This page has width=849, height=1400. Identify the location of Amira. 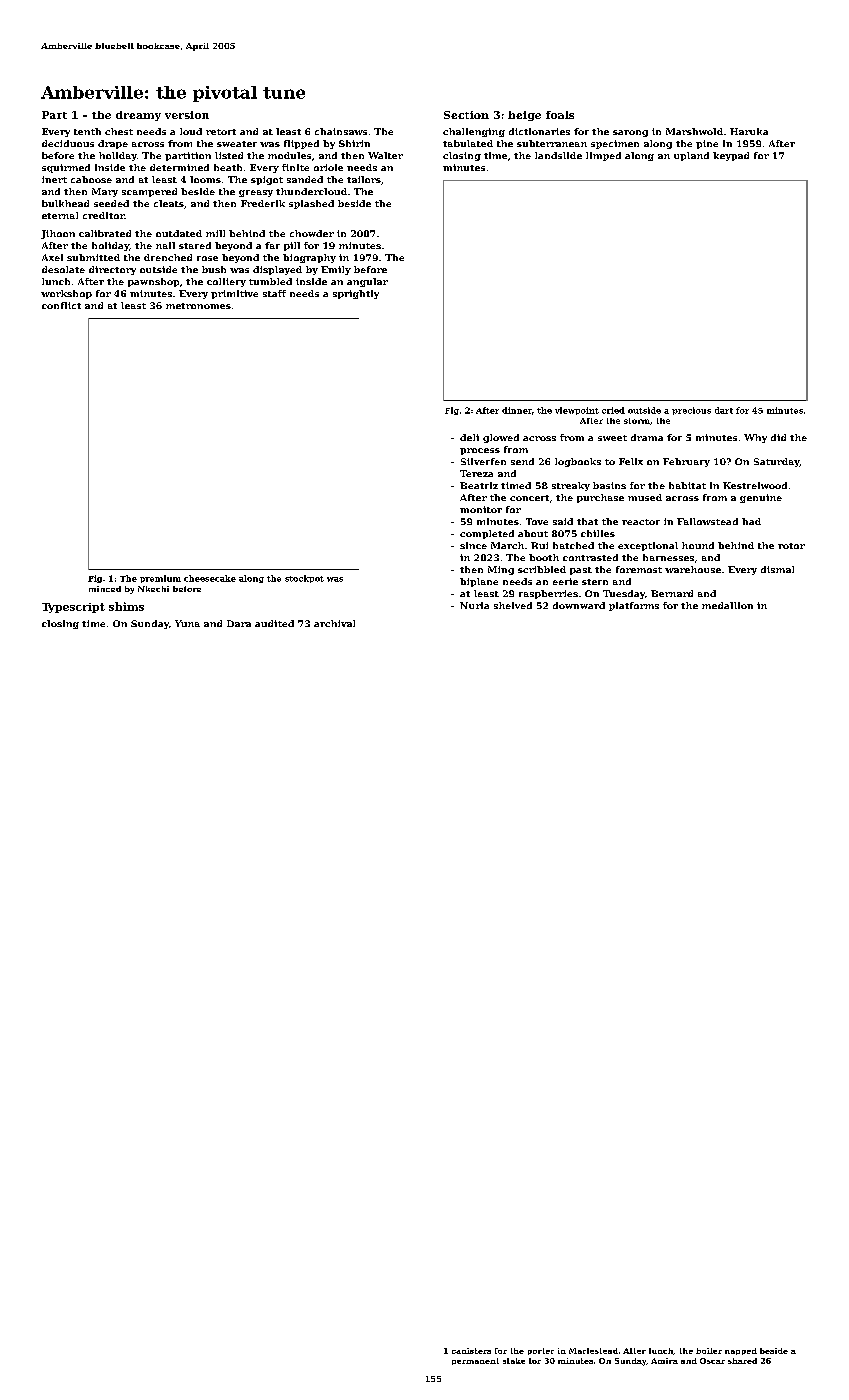
(664, 1361).
